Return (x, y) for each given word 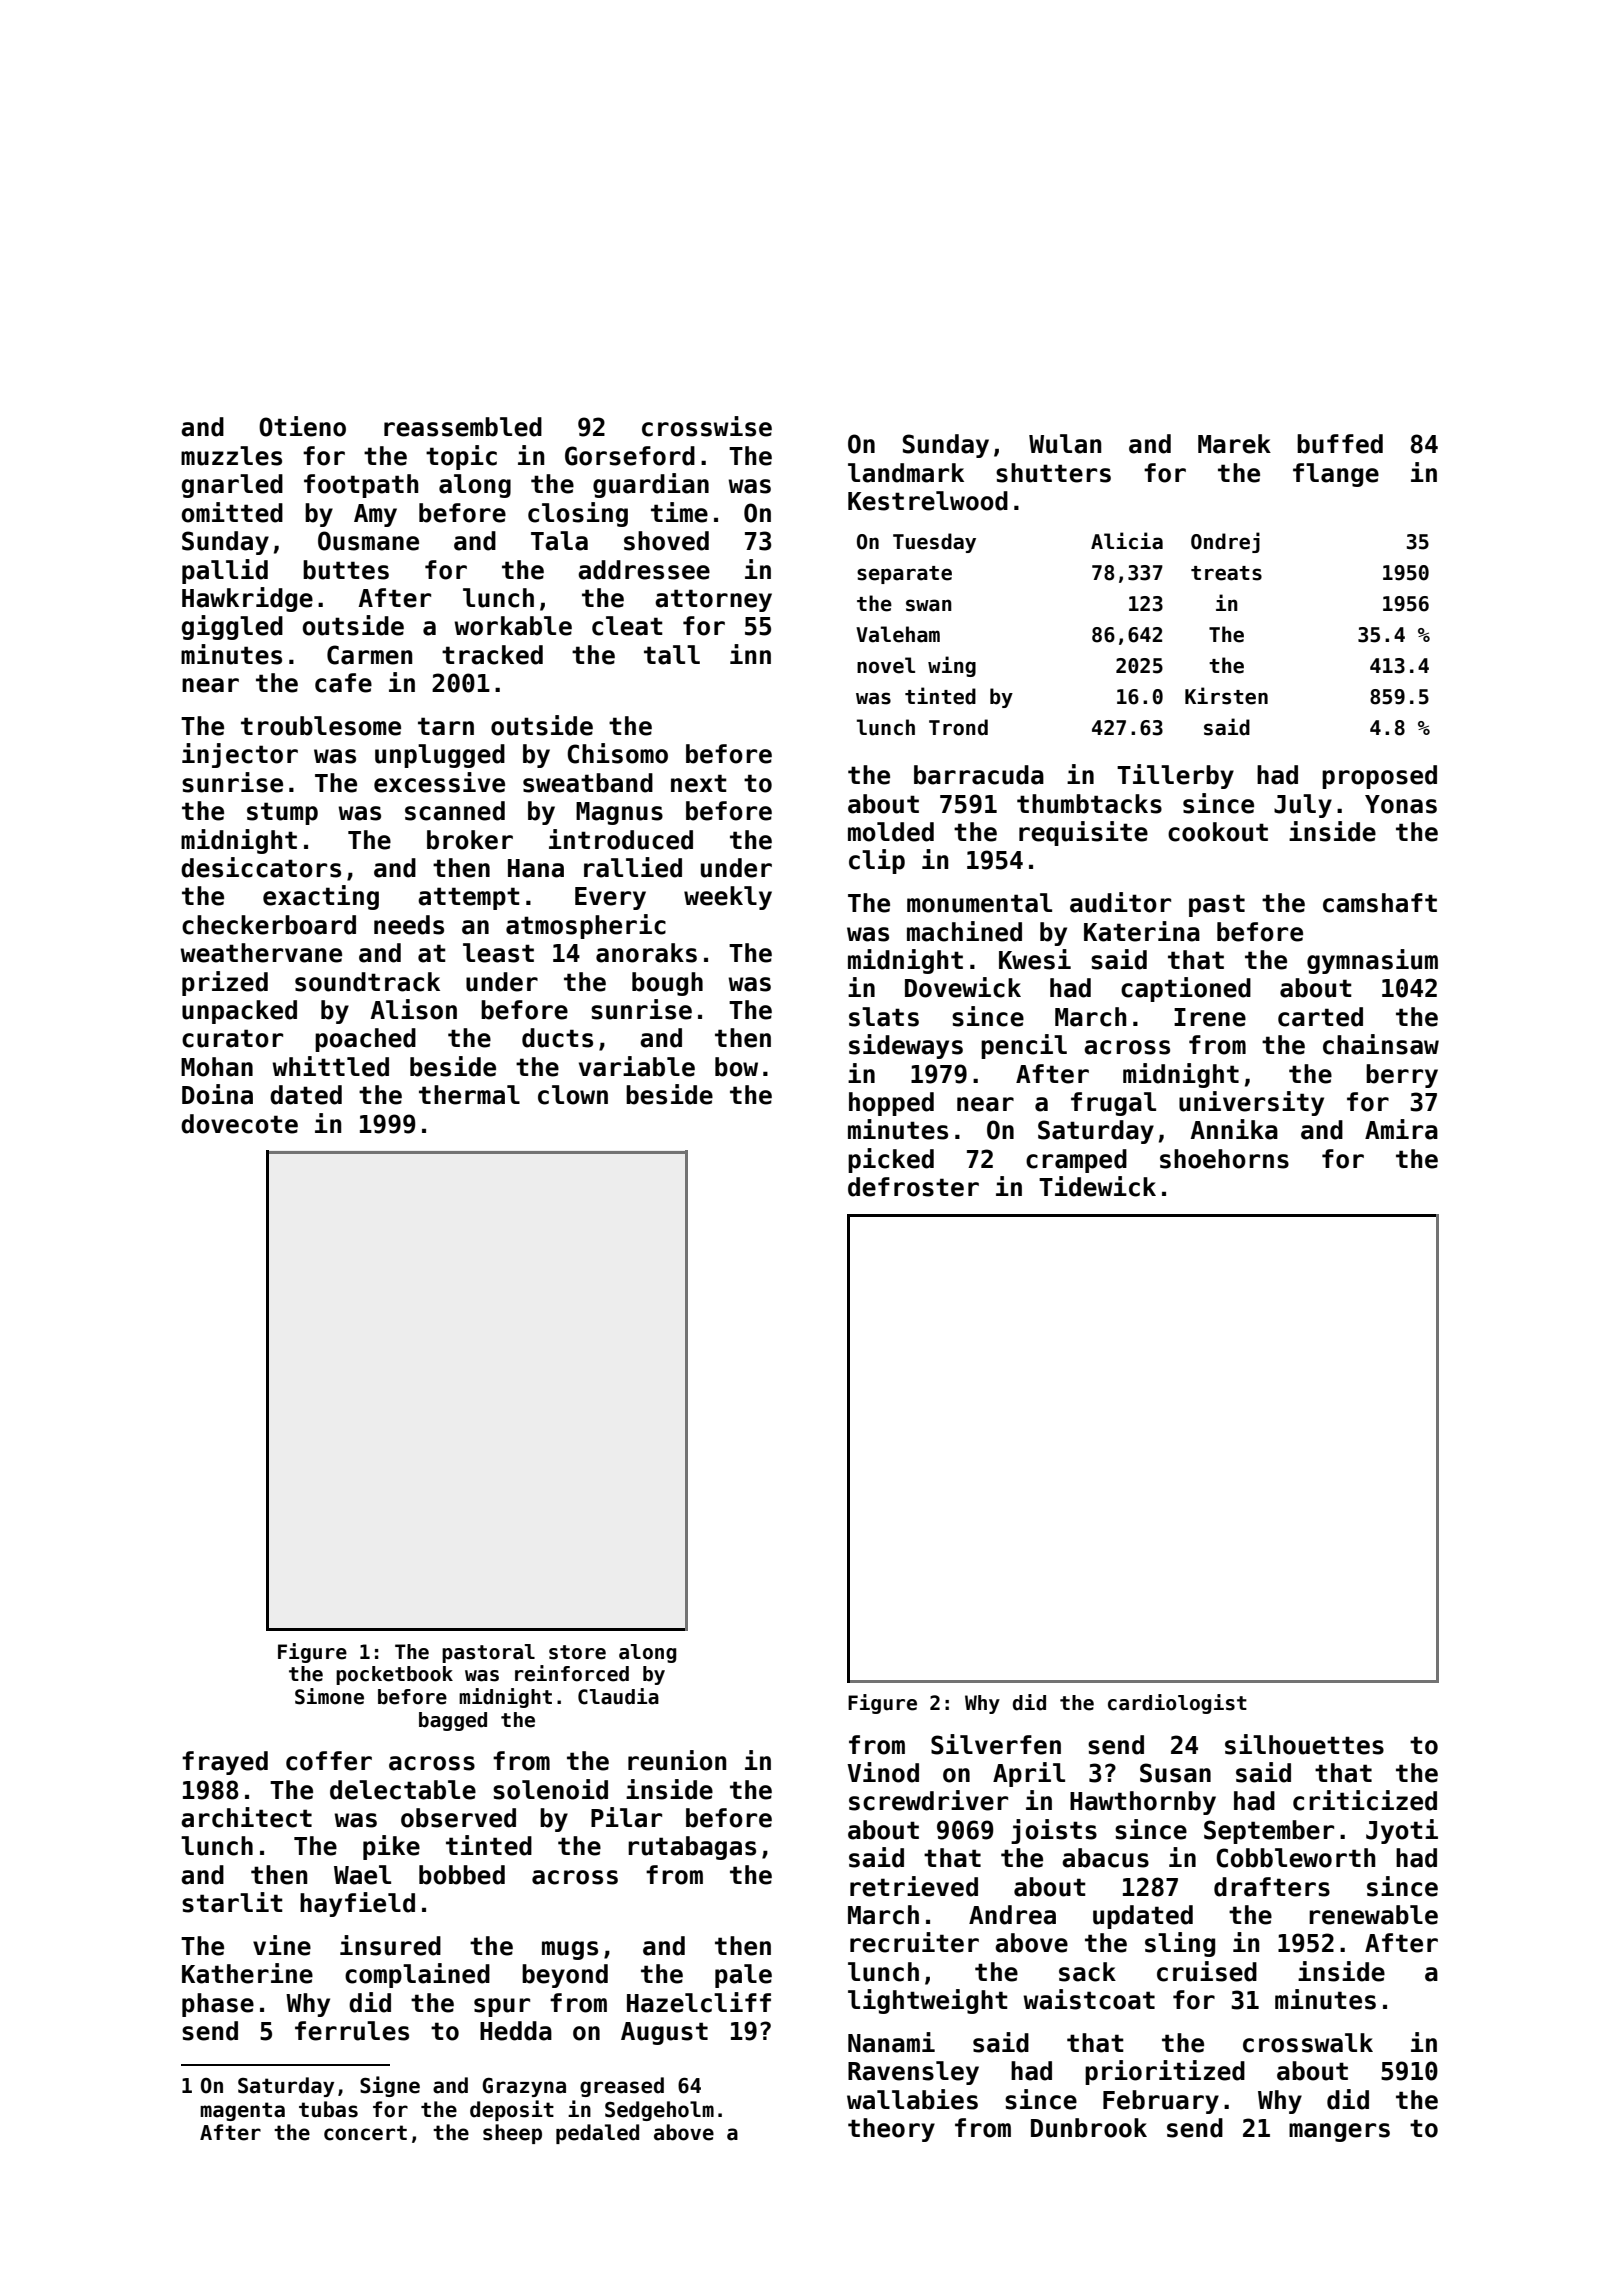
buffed (1340, 444)
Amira (1401, 1129)
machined (964, 931)
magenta (242, 2111)
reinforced (572, 1673)
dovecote (239, 1124)
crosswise (707, 426)
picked (891, 1160)
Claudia (618, 1696)
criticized (1365, 1800)
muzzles (231, 456)
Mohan (217, 1067)
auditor (1120, 902)
